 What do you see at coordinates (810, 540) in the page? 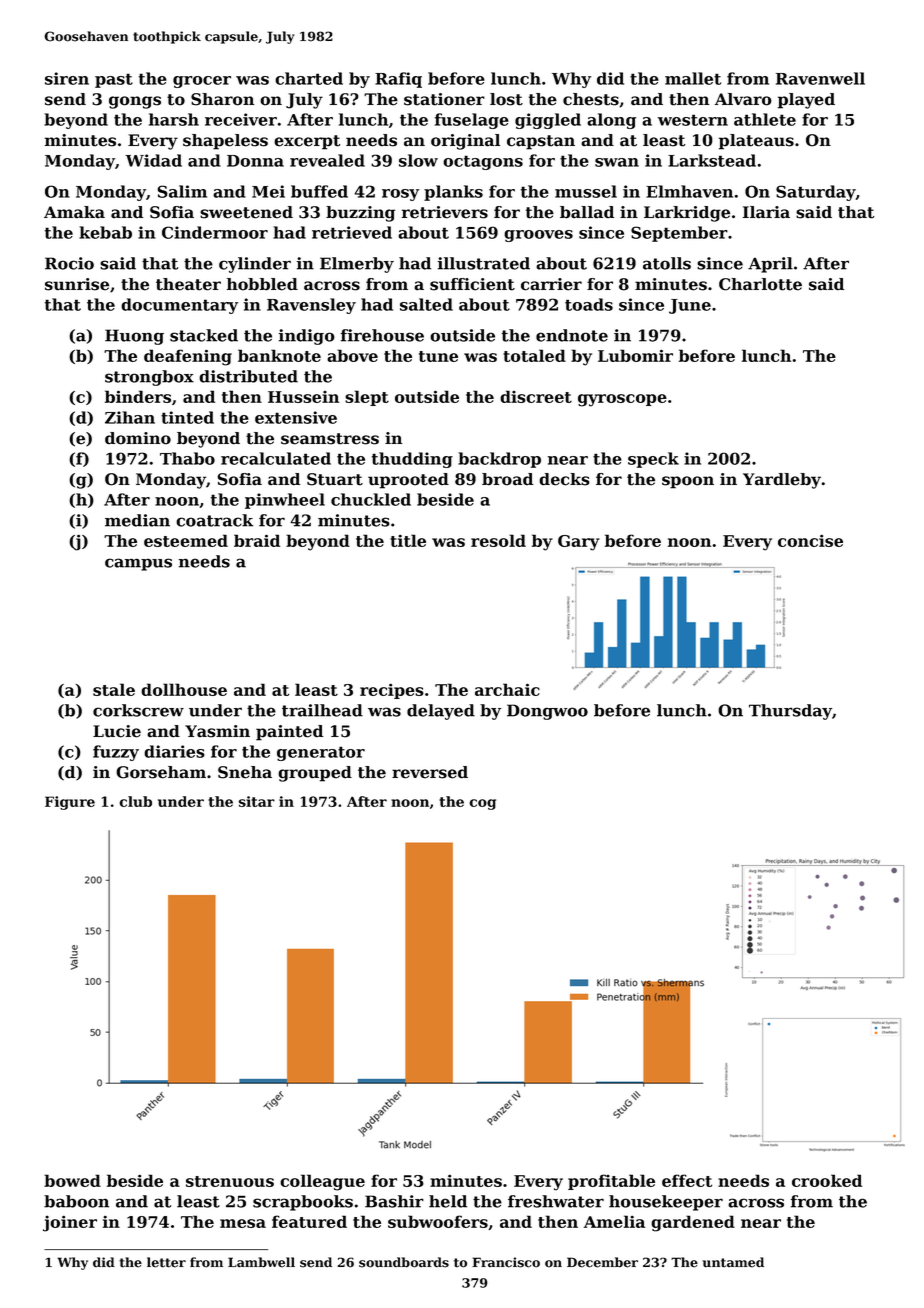
I see `concise` at bounding box center [810, 540].
